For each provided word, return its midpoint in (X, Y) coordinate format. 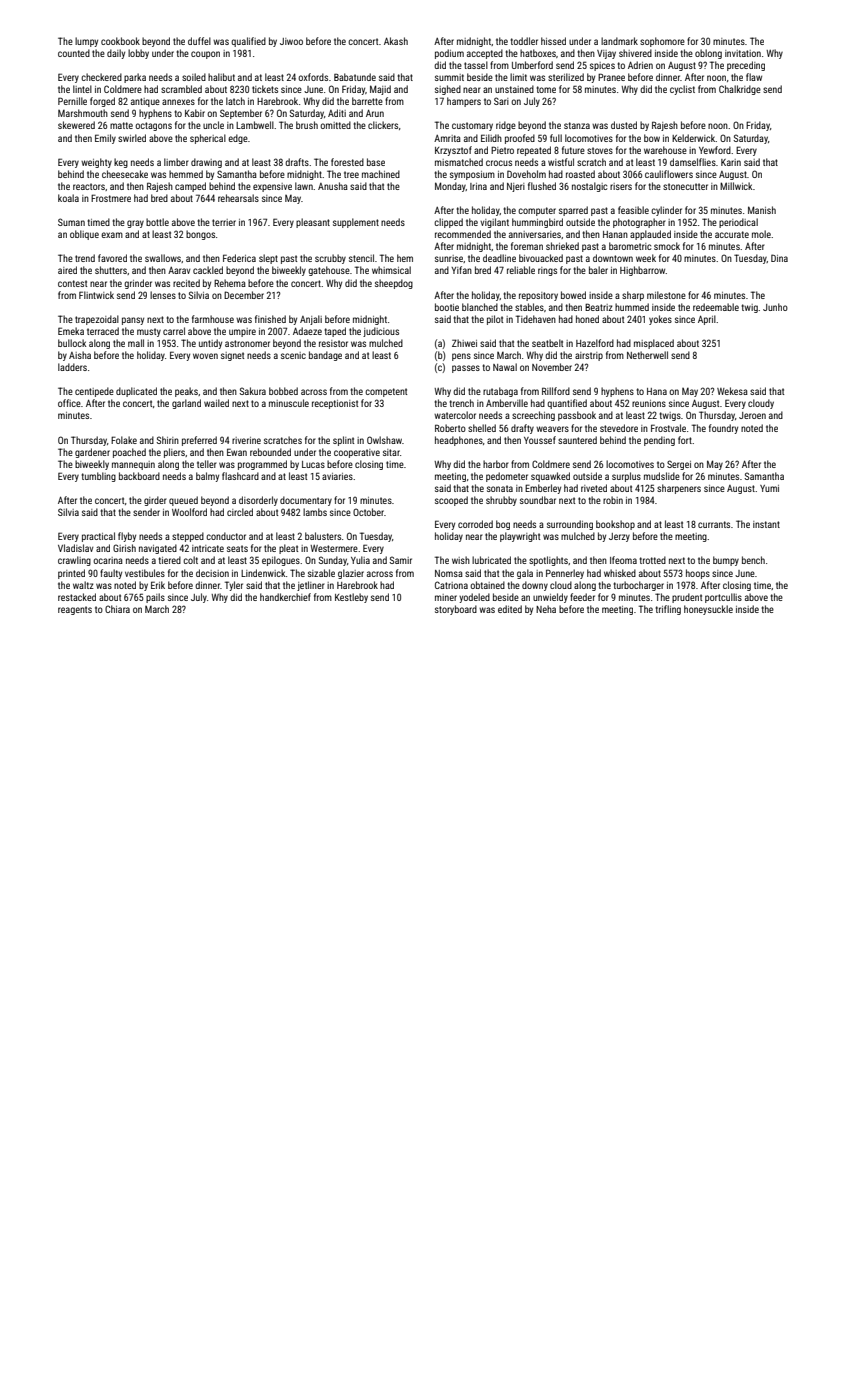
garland (186, 404)
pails (155, 598)
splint (343, 441)
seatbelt (547, 343)
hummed (632, 307)
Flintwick (96, 295)
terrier (224, 222)
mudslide (662, 476)
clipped (448, 223)
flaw (754, 77)
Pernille (72, 101)
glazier (351, 574)
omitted (335, 125)
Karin (731, 162)
